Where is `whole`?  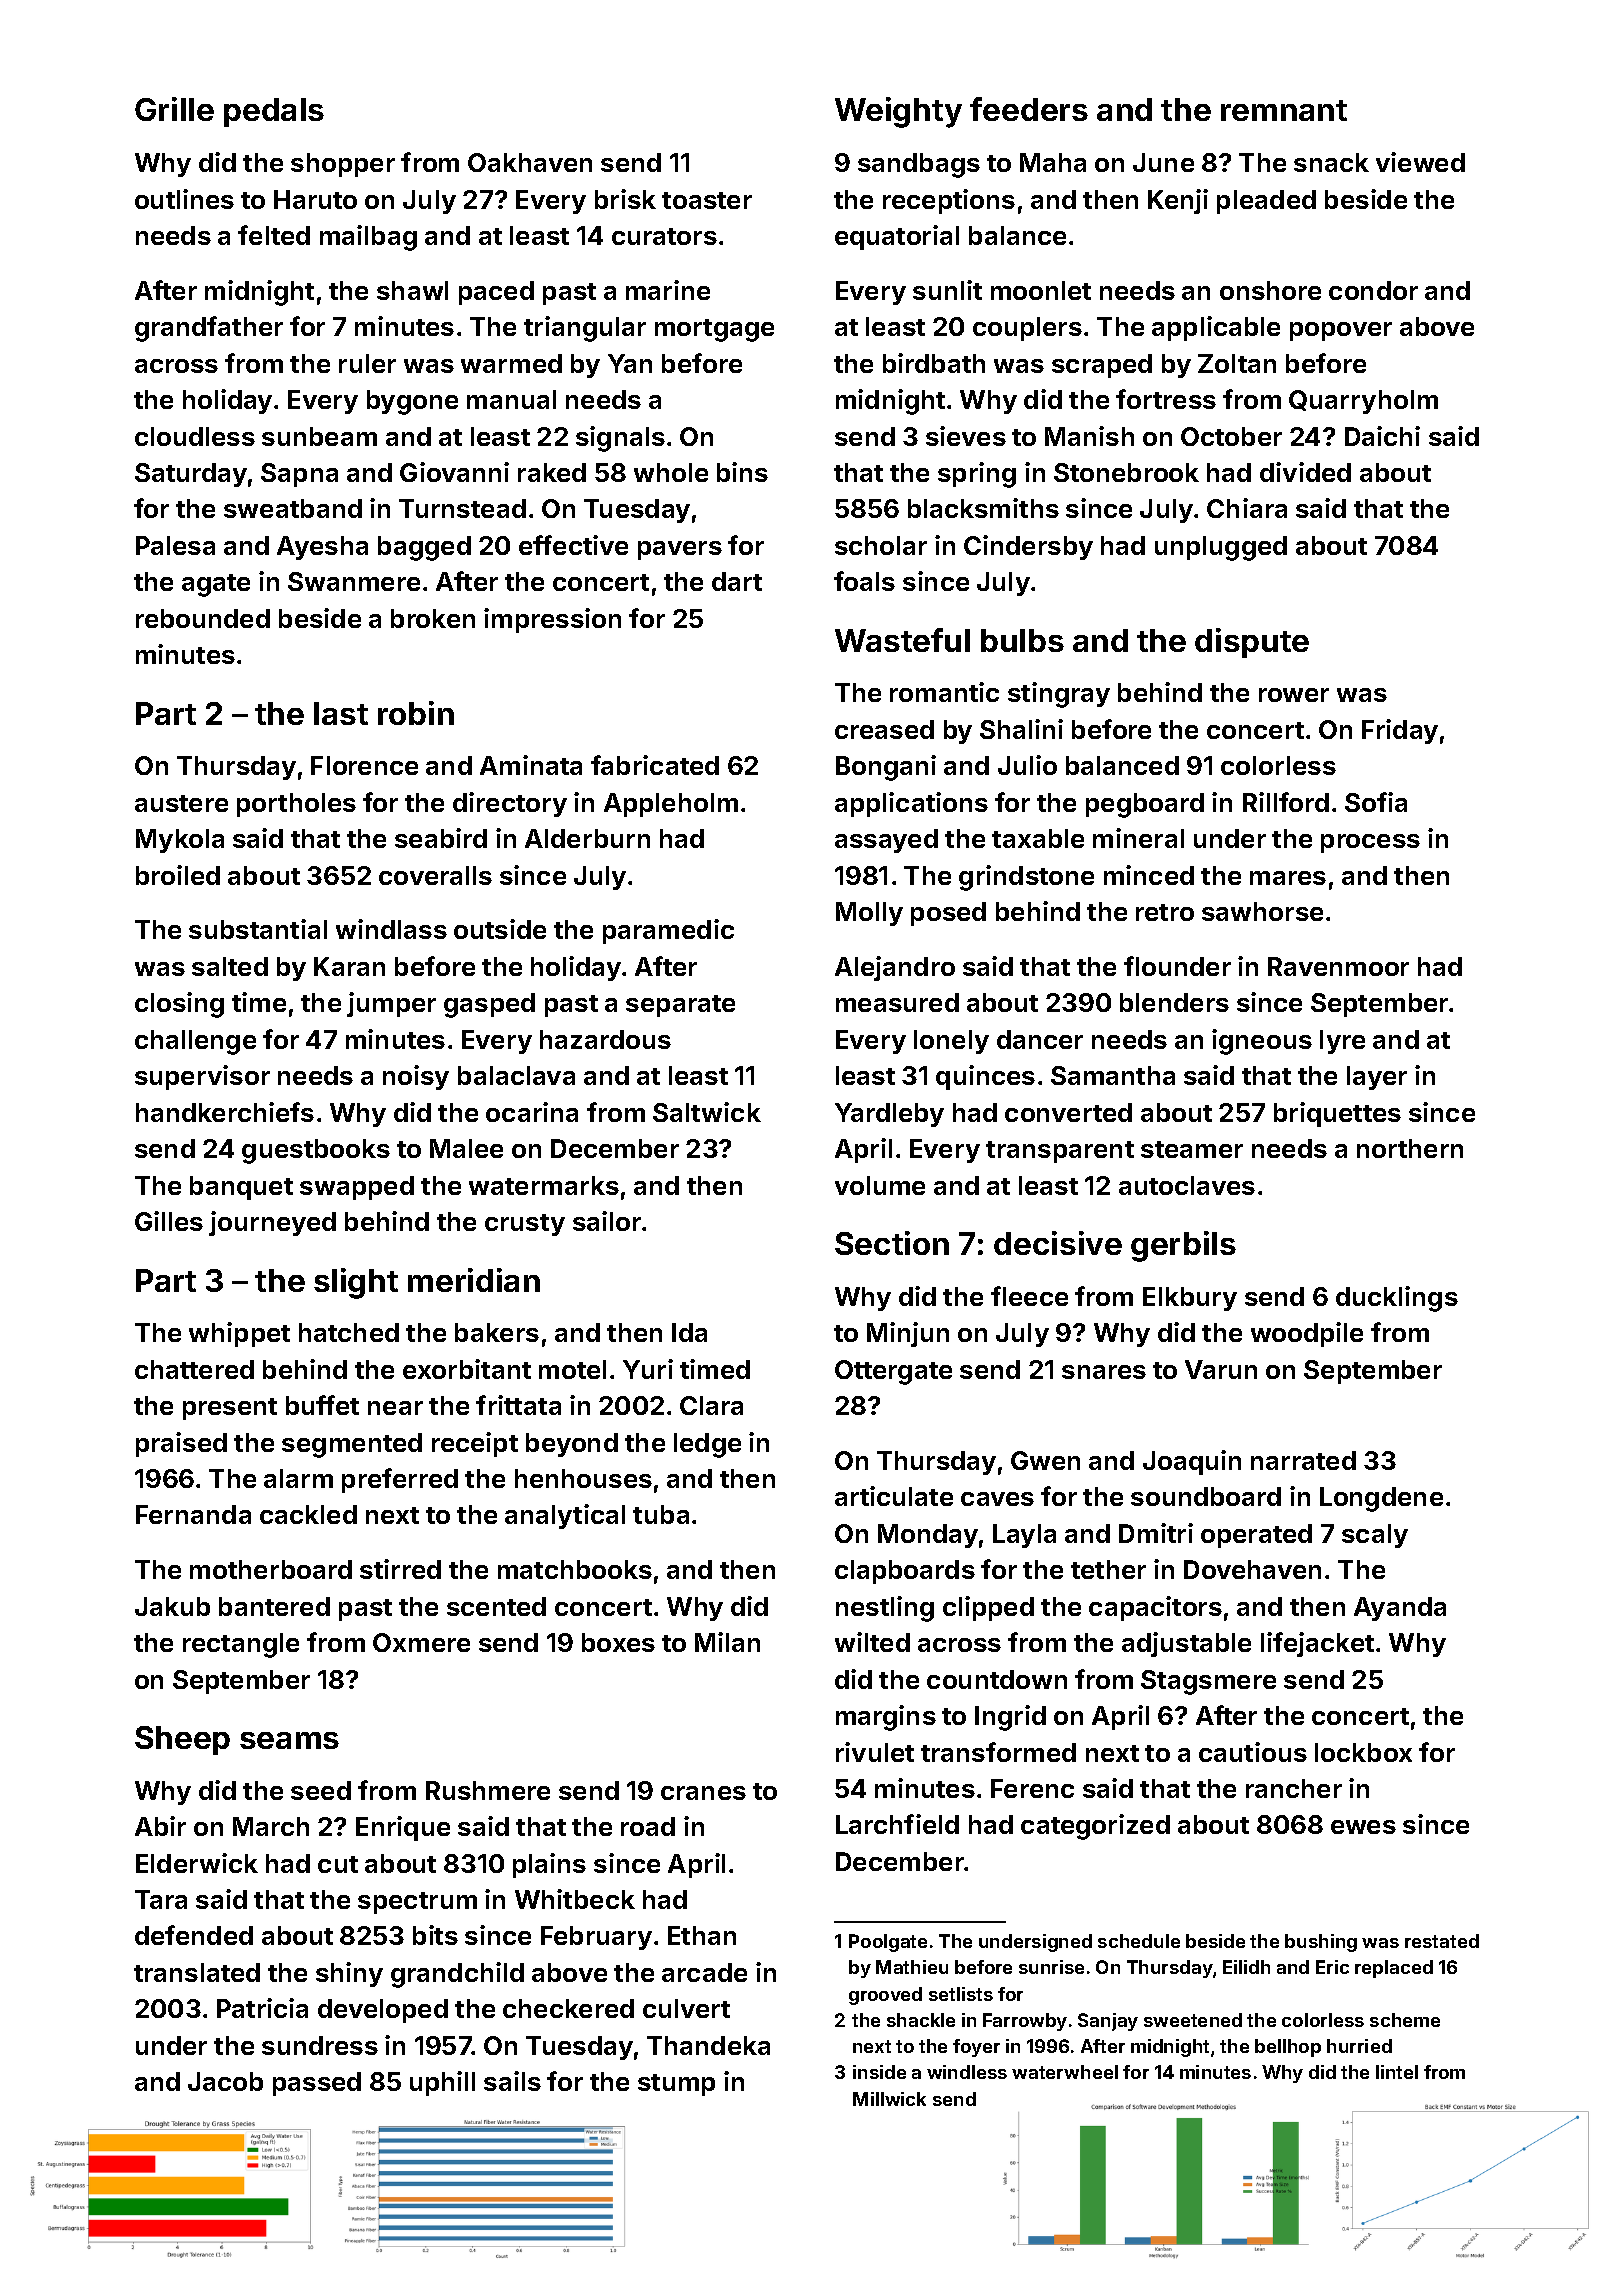 whole is located at coordinates (671, 472).
